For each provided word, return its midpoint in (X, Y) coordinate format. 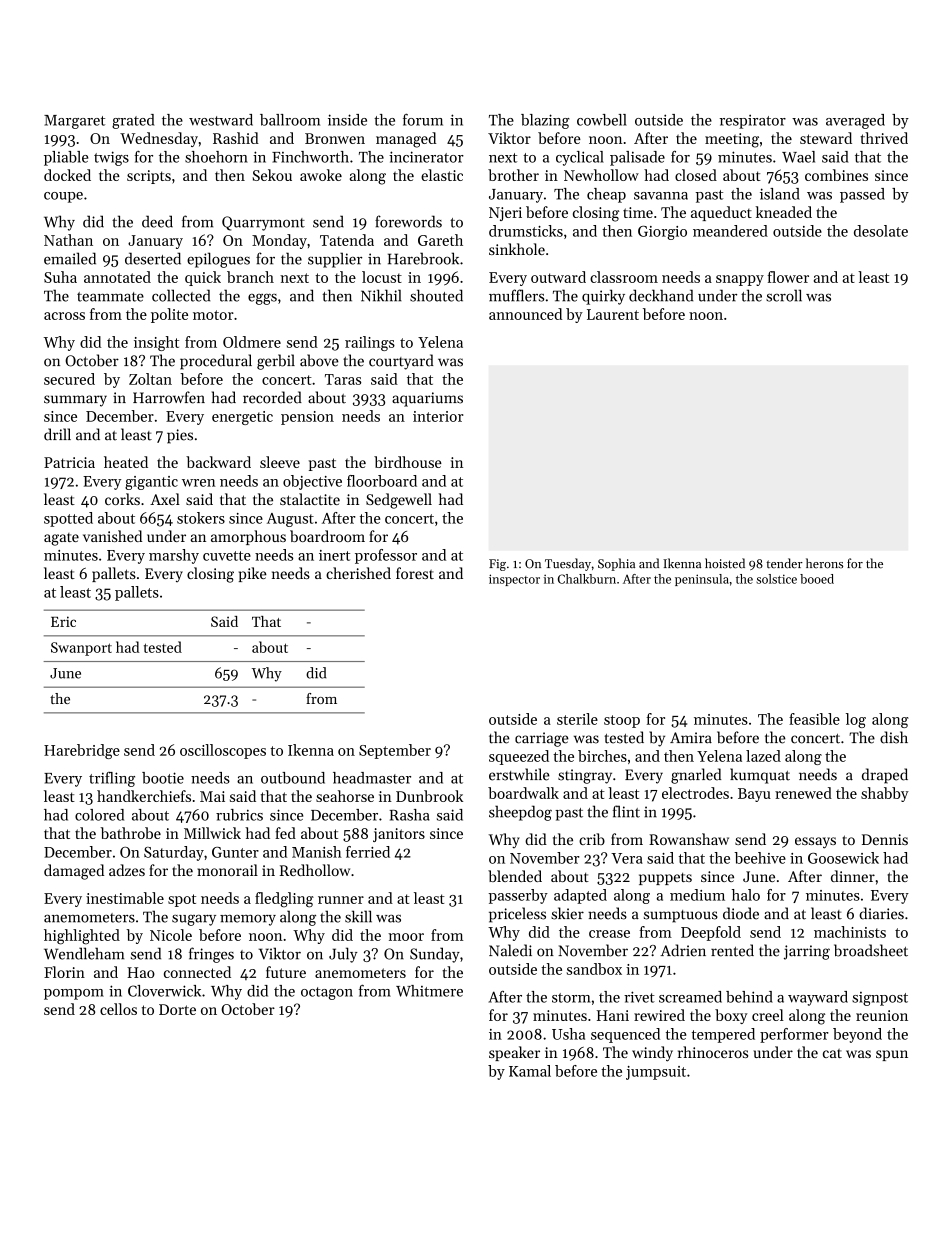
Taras (343, 379)
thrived (884, 138)
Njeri (505, 214)
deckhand (661, 295)
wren (198, 483)
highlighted (82, 937)
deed (157, 221)
